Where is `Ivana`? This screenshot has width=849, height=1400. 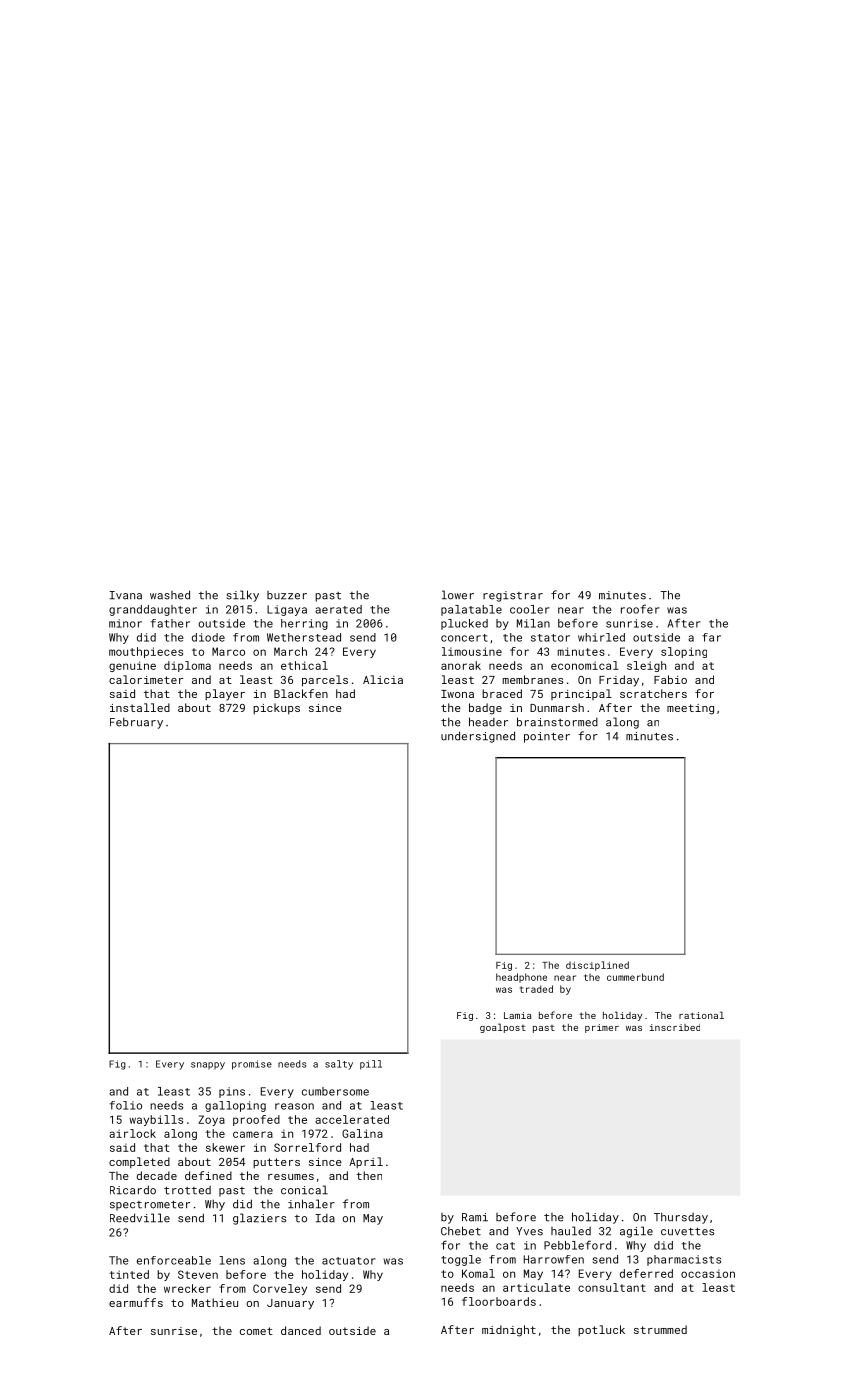 Ivana is located at coordinates (125, 595).
